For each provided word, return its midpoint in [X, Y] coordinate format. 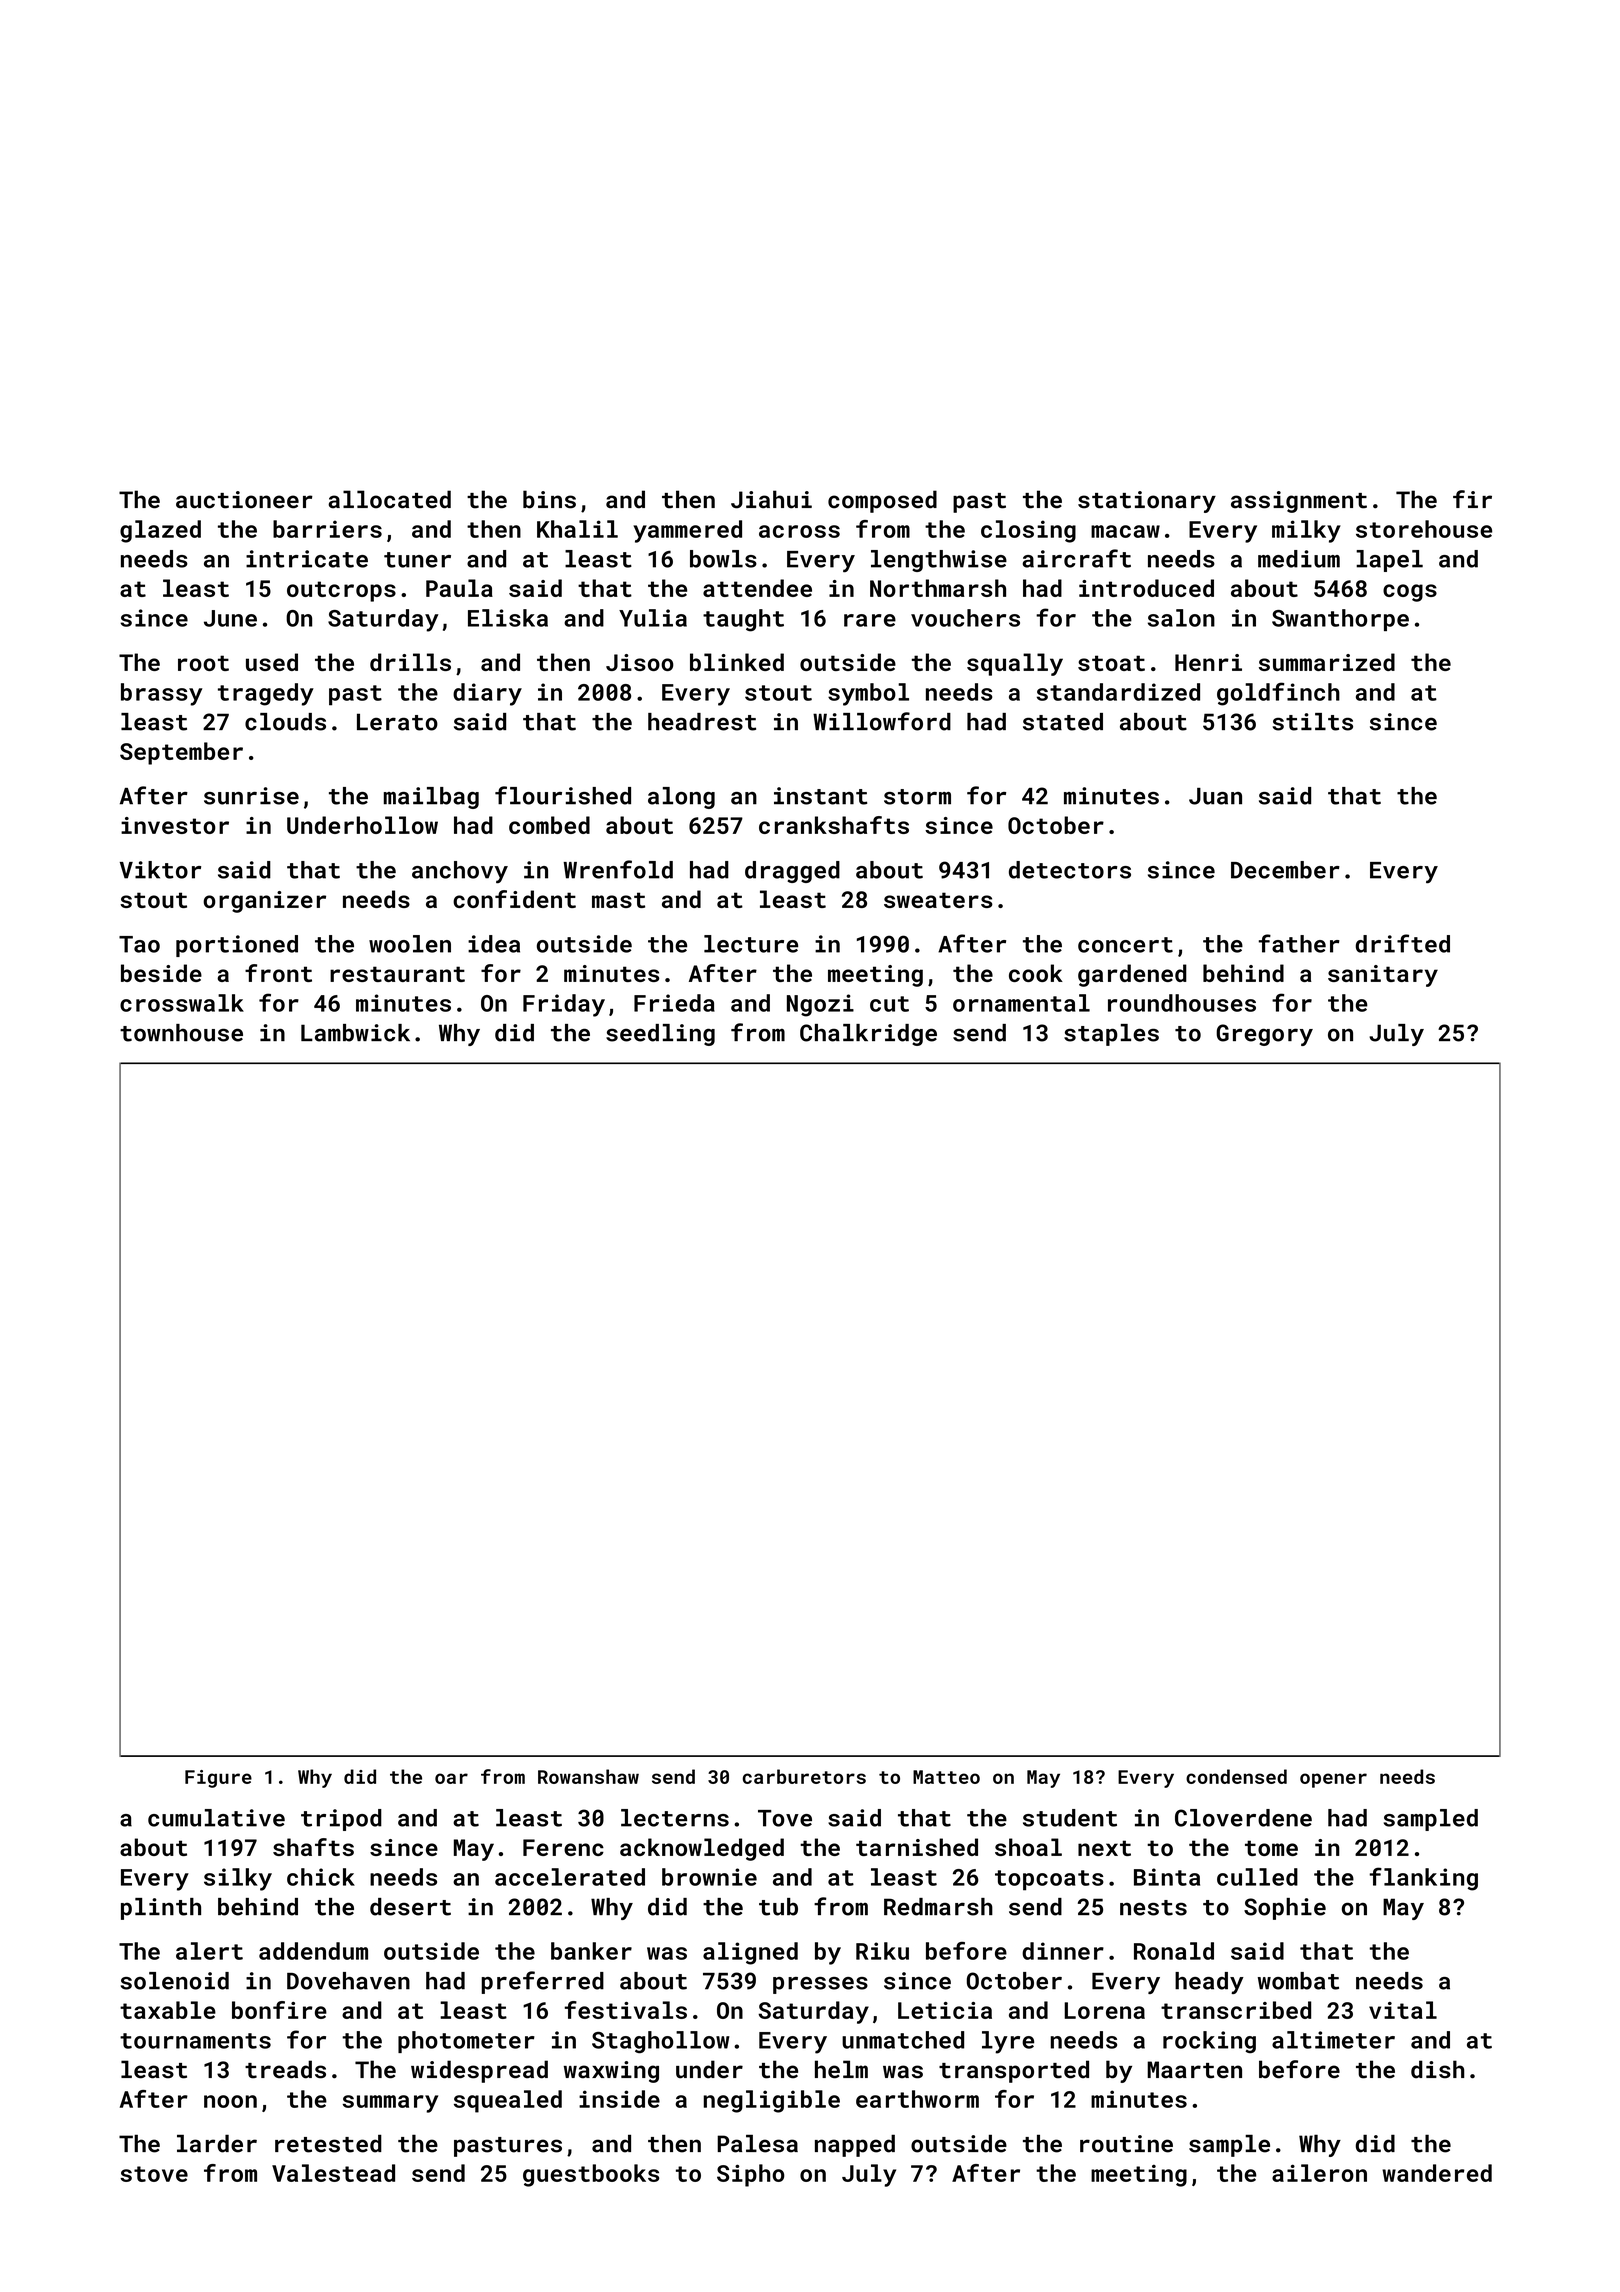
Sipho [751, 2175]
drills [410, 662]
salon [1181, 618]
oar [451, 1778]
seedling [660, 1035]
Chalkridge [868, 1035]
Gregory [1264, 1035]
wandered [1437, 2173]
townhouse [181, 1033]
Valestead [333, 2173]
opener [1333, 1780]
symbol [868, 694]
